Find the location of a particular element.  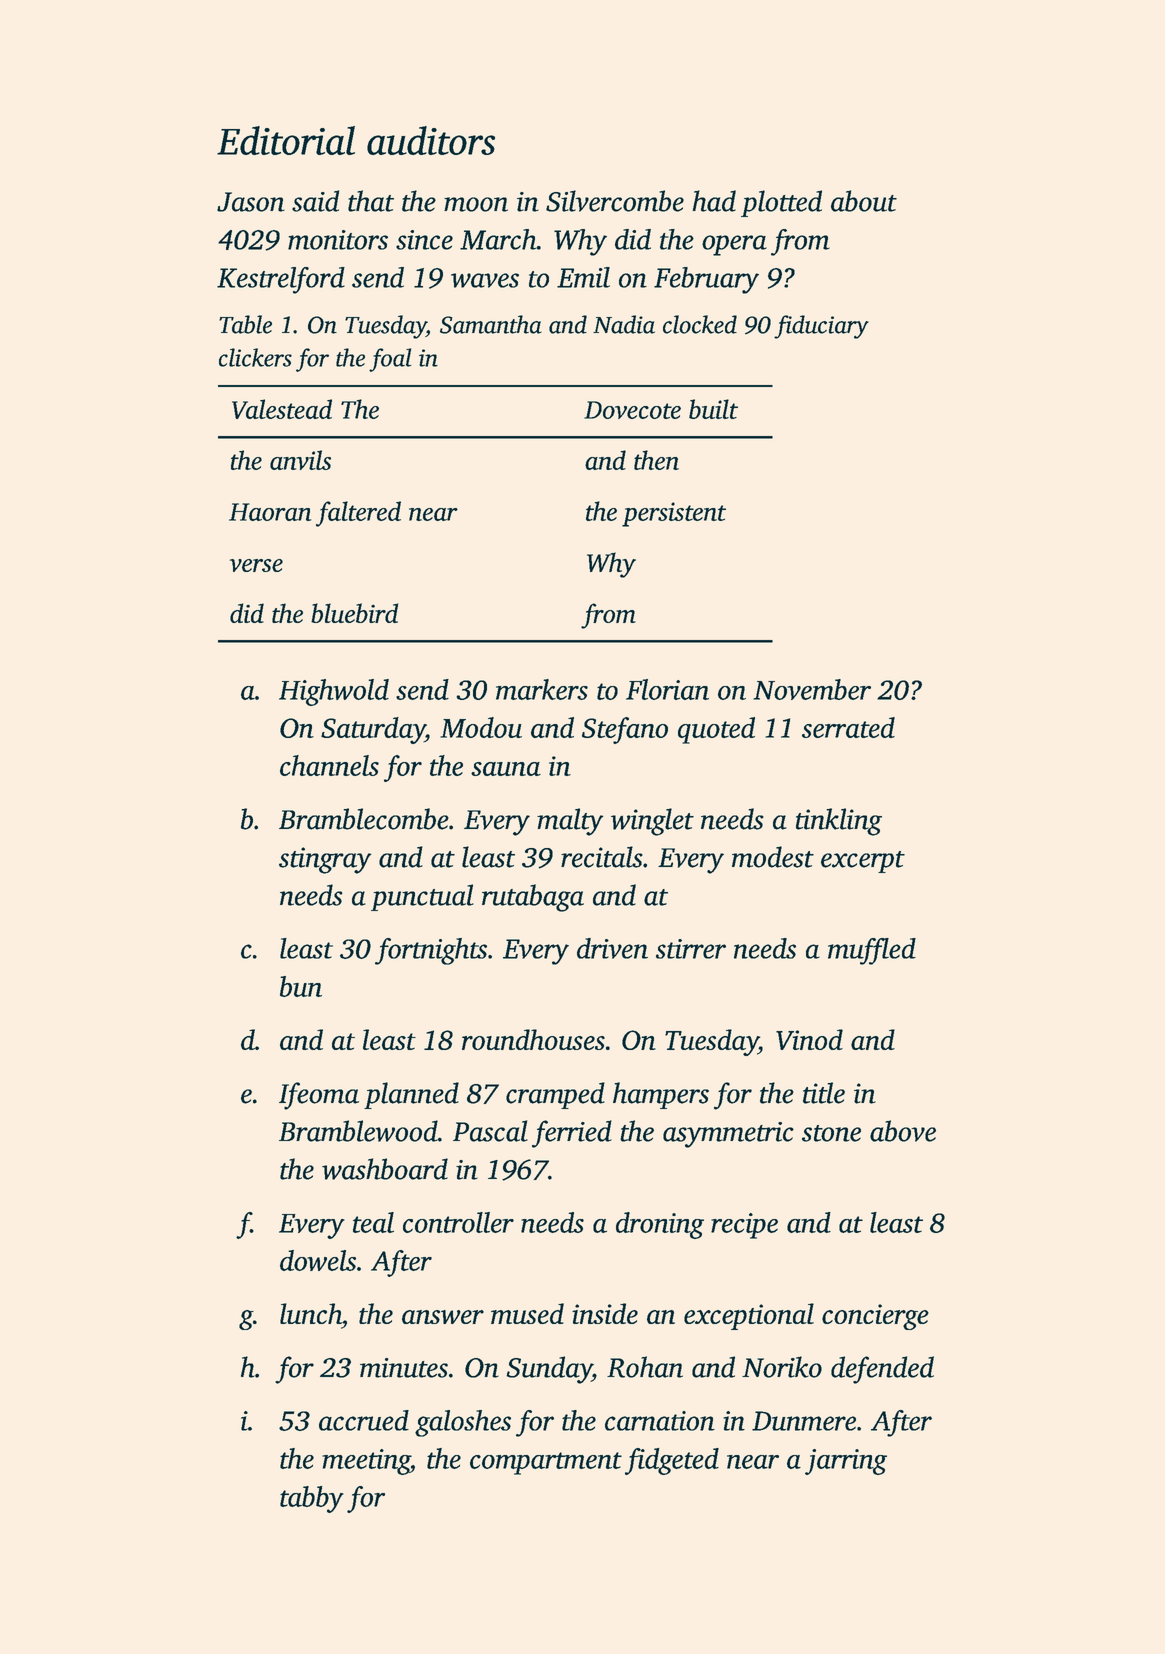

plotted is located at coordinates (781, 203).
